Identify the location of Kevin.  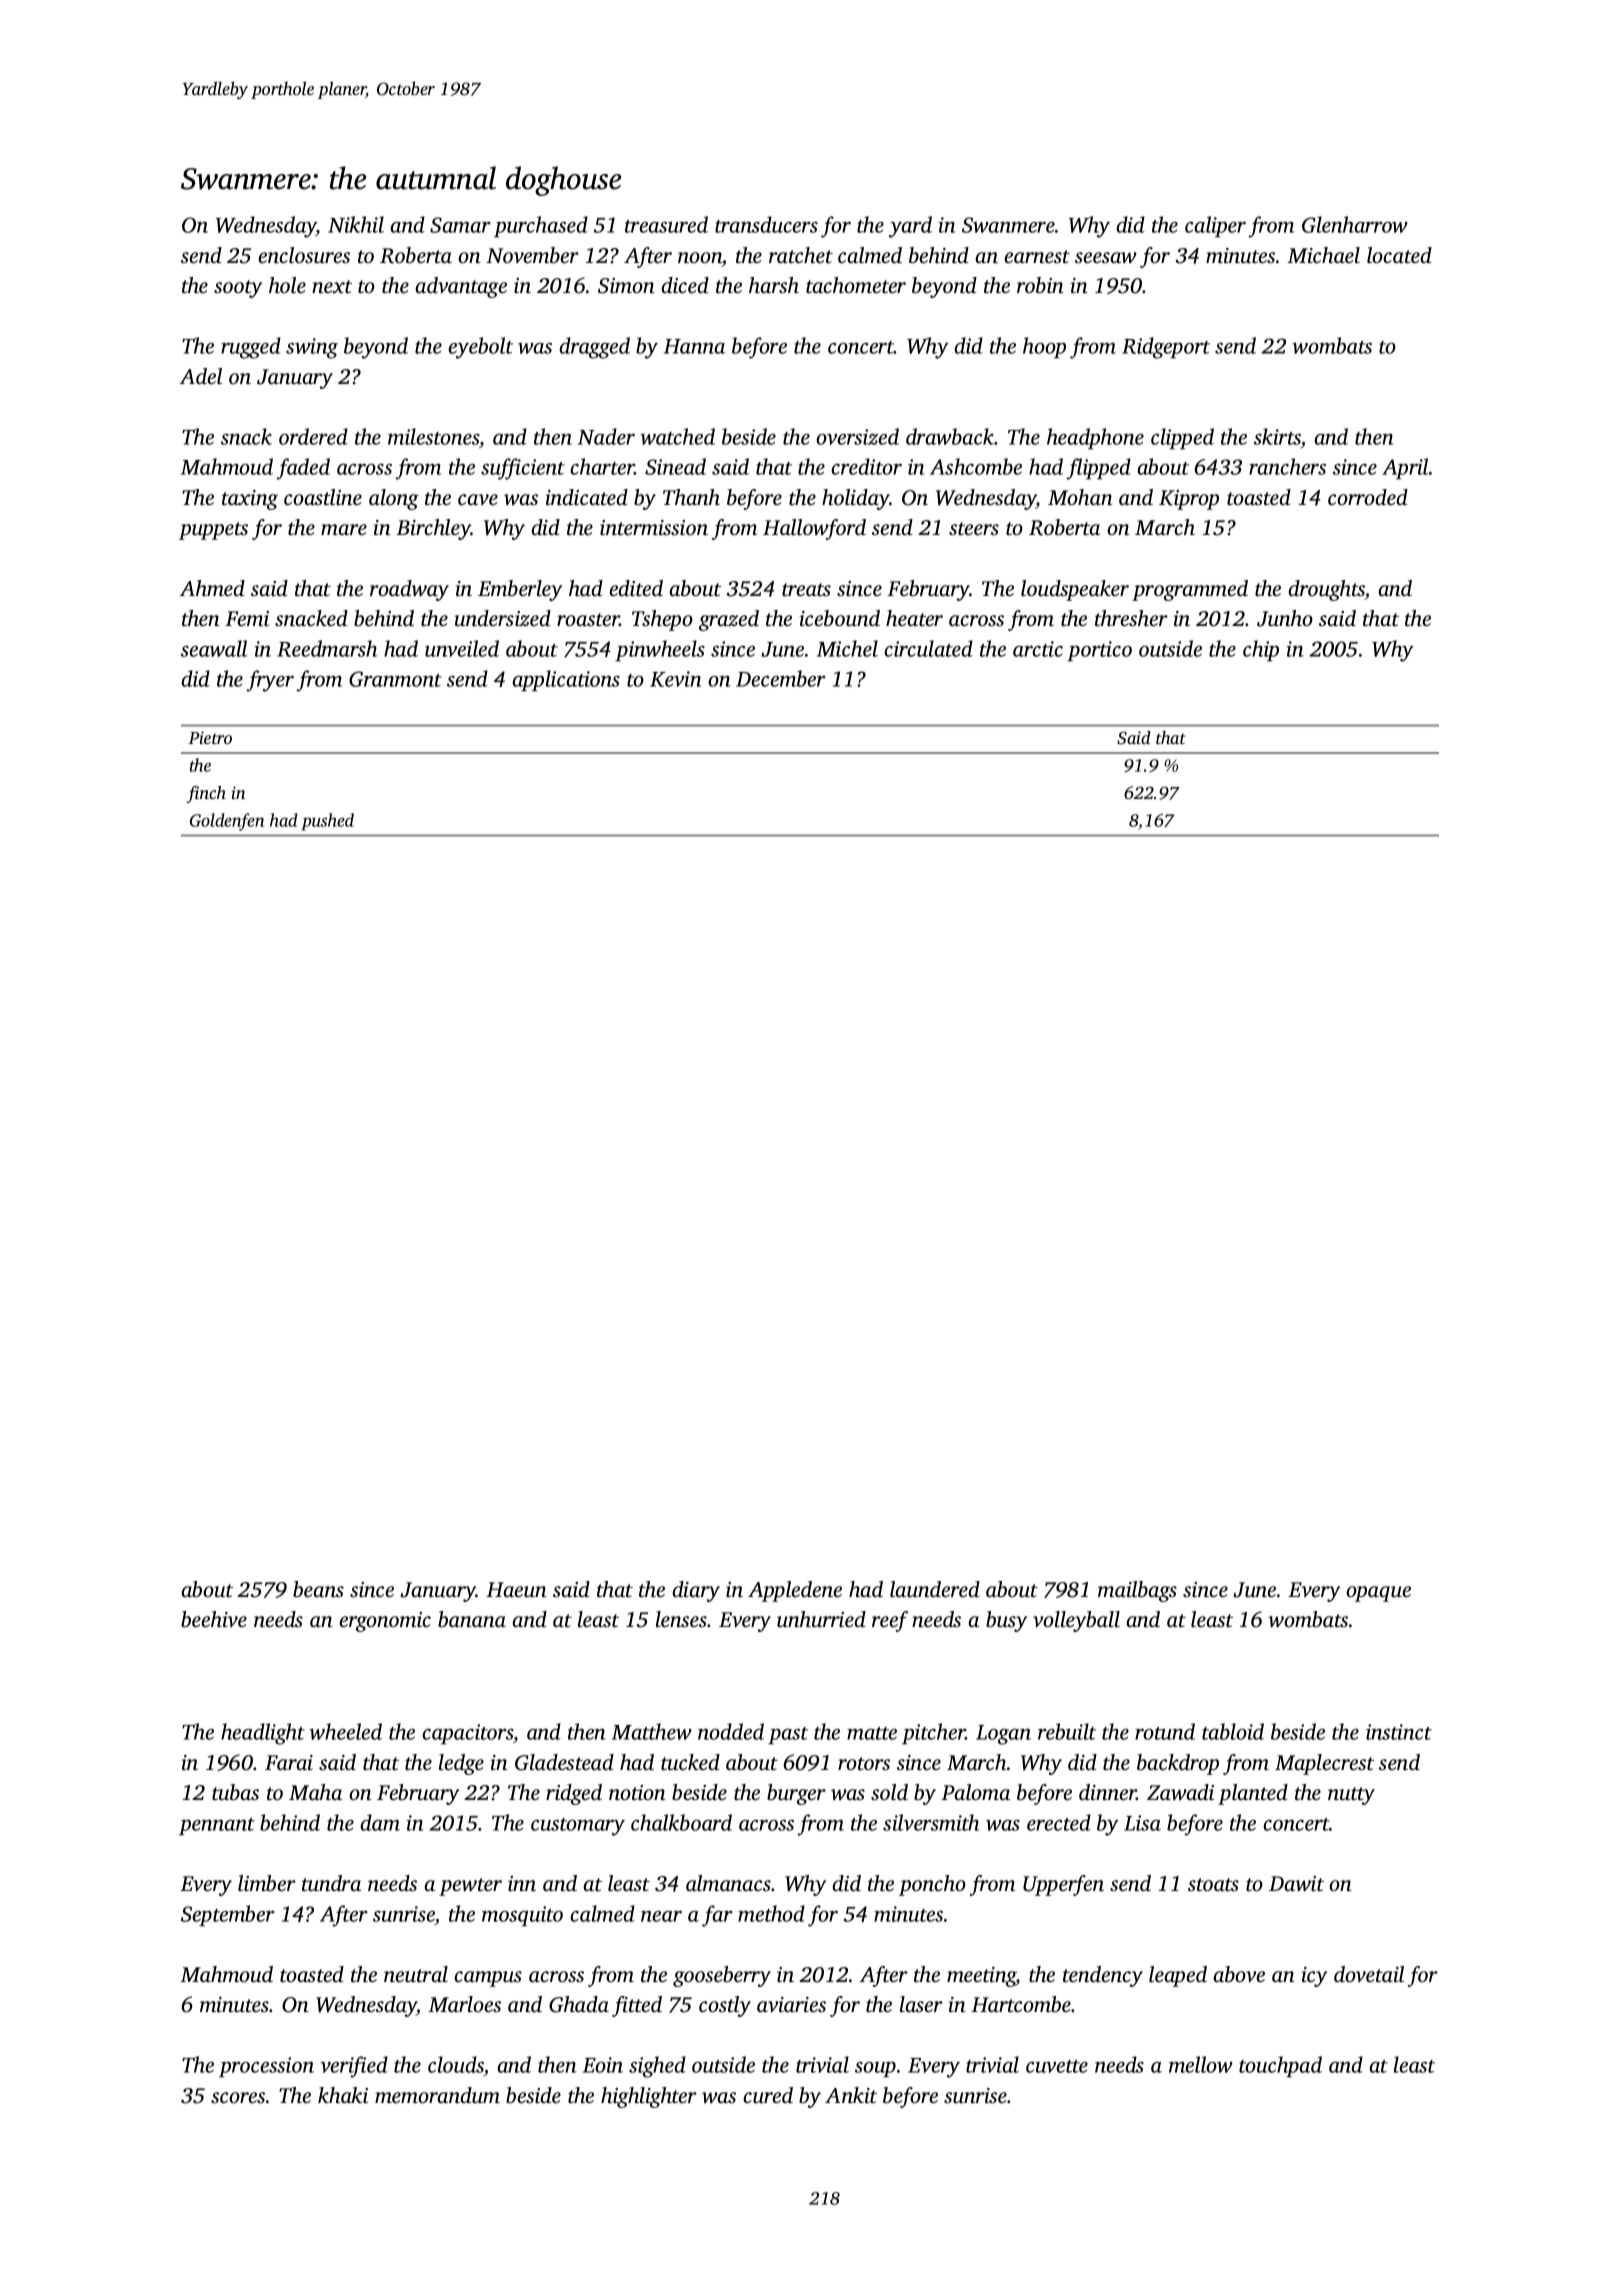
(676, 679).
